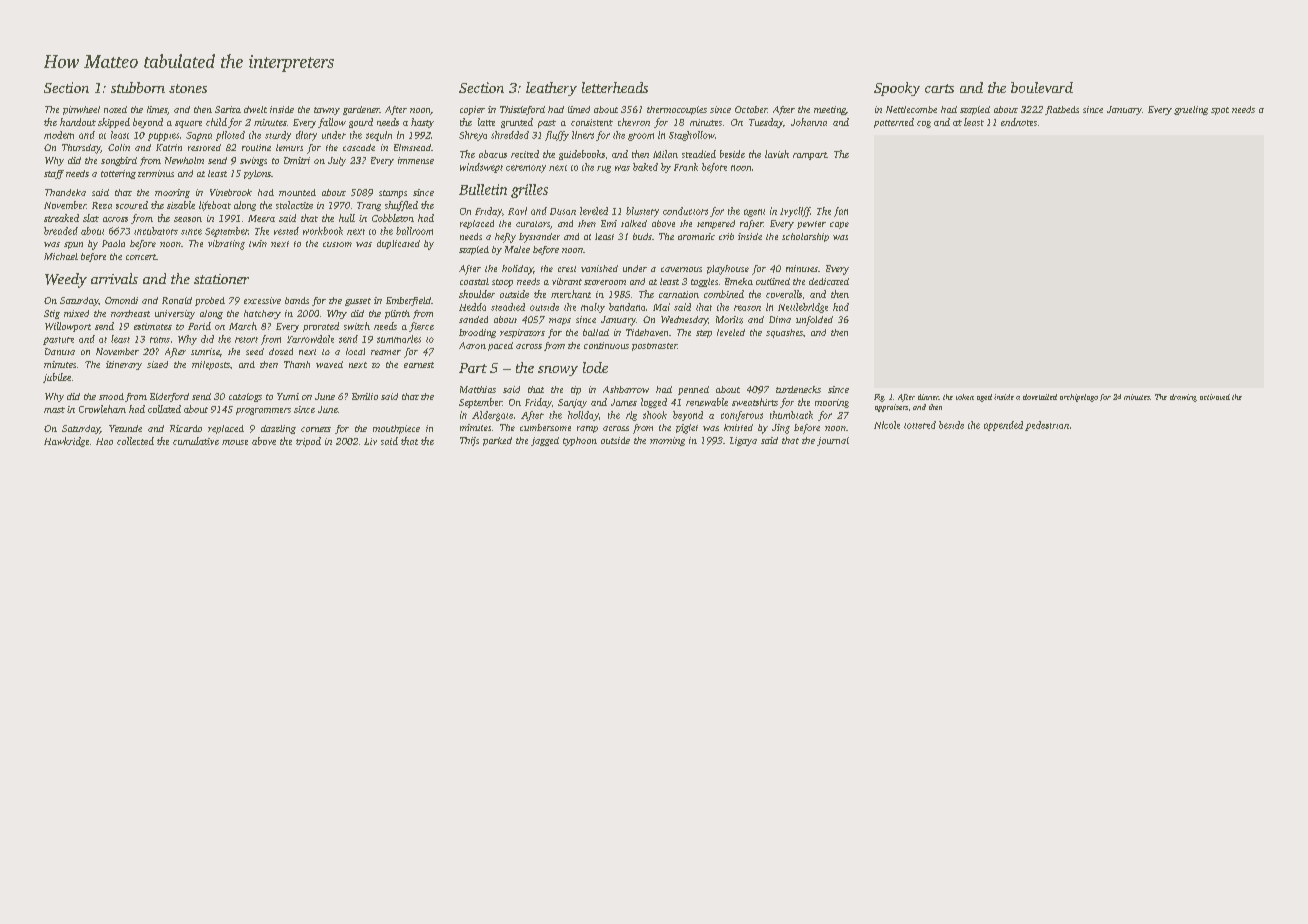  Describe the element at coordinates (595, 367) in the image. I see `lode` at that location.
